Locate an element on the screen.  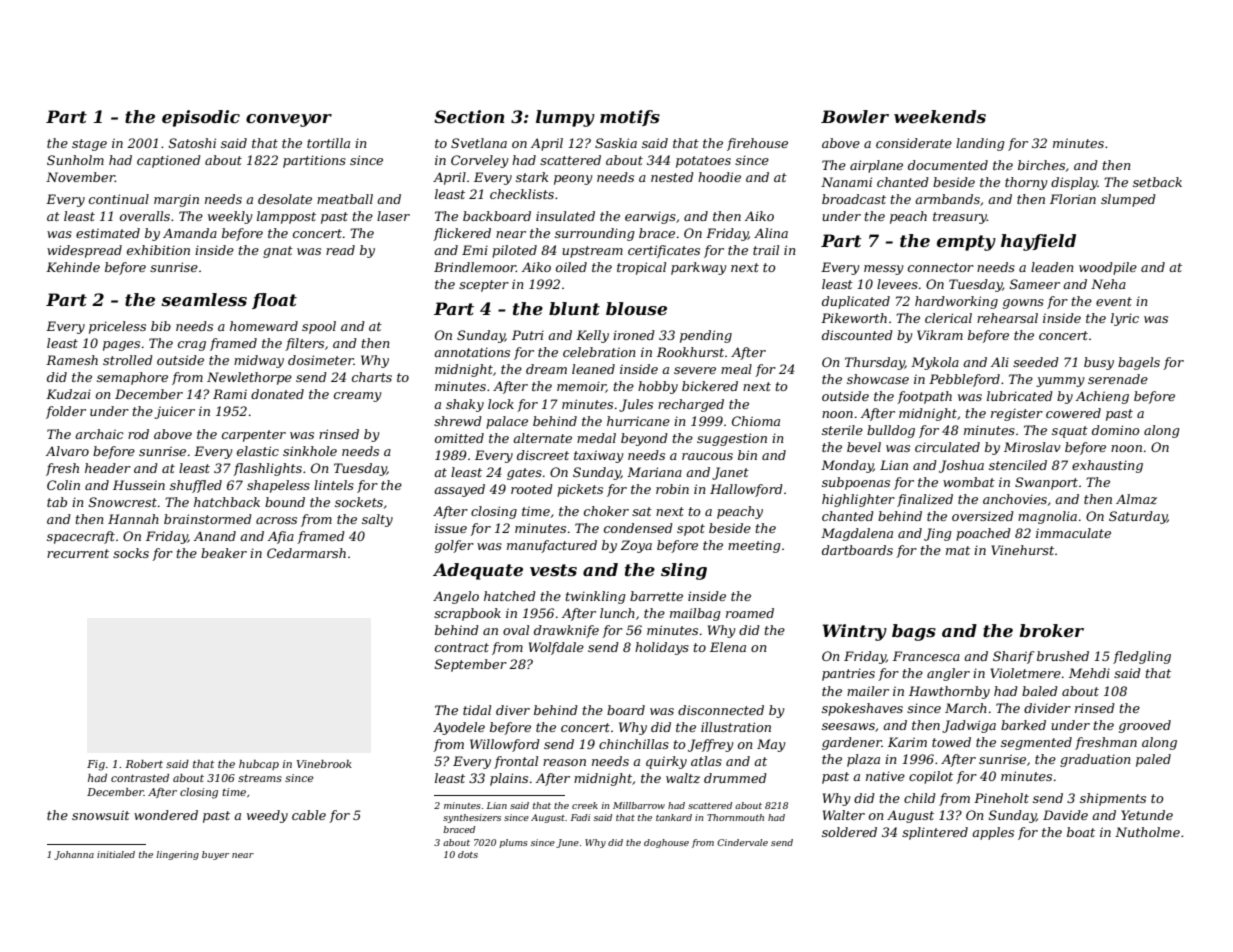
episodic is located at coordinates (201, 118).
